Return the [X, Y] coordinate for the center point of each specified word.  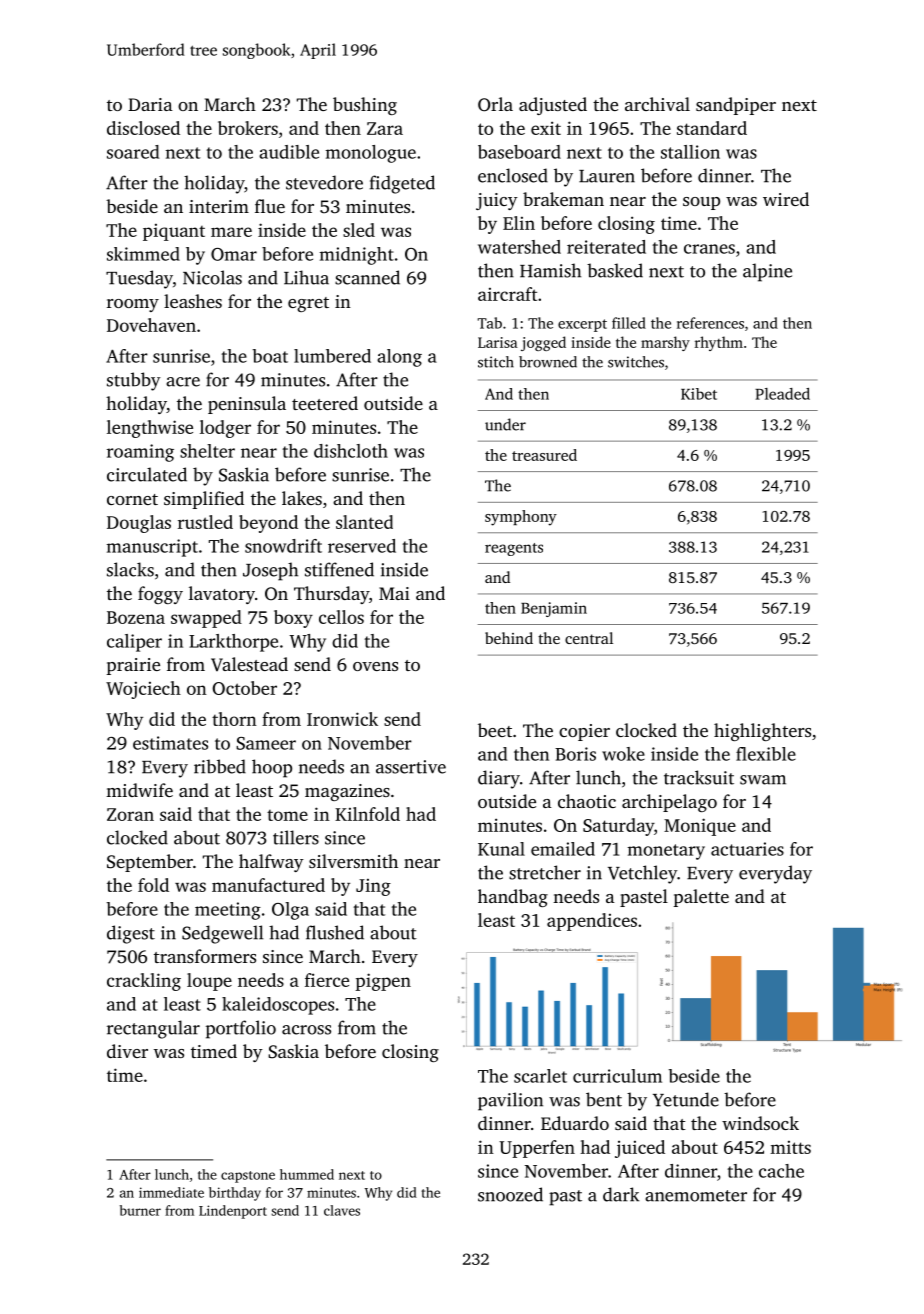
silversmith [353, 861]
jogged [543, 343]
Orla [495, 104]
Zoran [130, 814]
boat [270, 356]
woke [623, 754]
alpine [767, 272]
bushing [365, 106]
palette [701, 898]
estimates [170, 743]
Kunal [501, 849]
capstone [248, 1177]
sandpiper [736, 106]
